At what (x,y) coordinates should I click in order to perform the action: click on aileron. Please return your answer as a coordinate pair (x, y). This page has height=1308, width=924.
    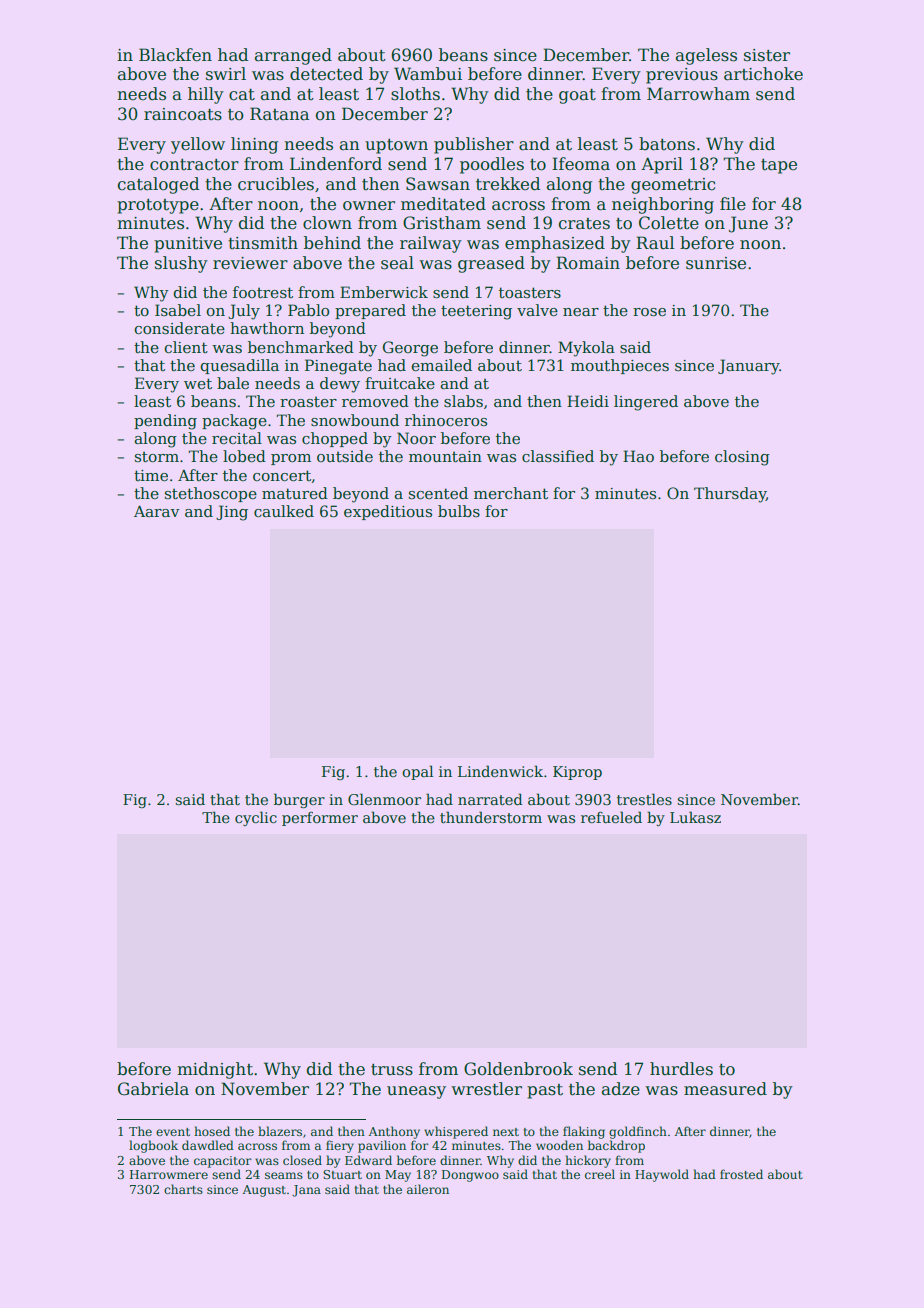
    Looking at the image, I should click on (428, 1189).
